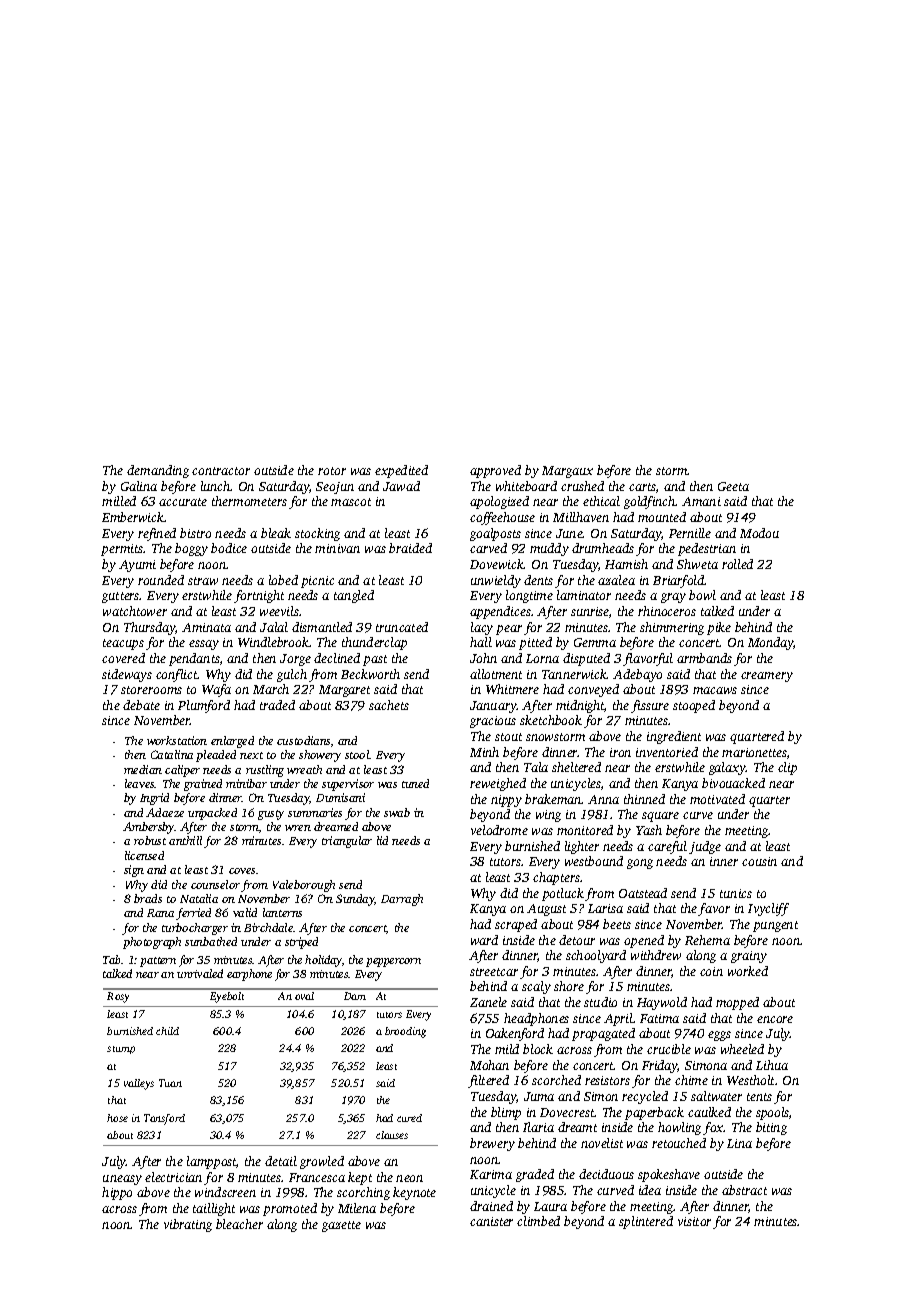  I want to click on pike, so click(719, 628).
